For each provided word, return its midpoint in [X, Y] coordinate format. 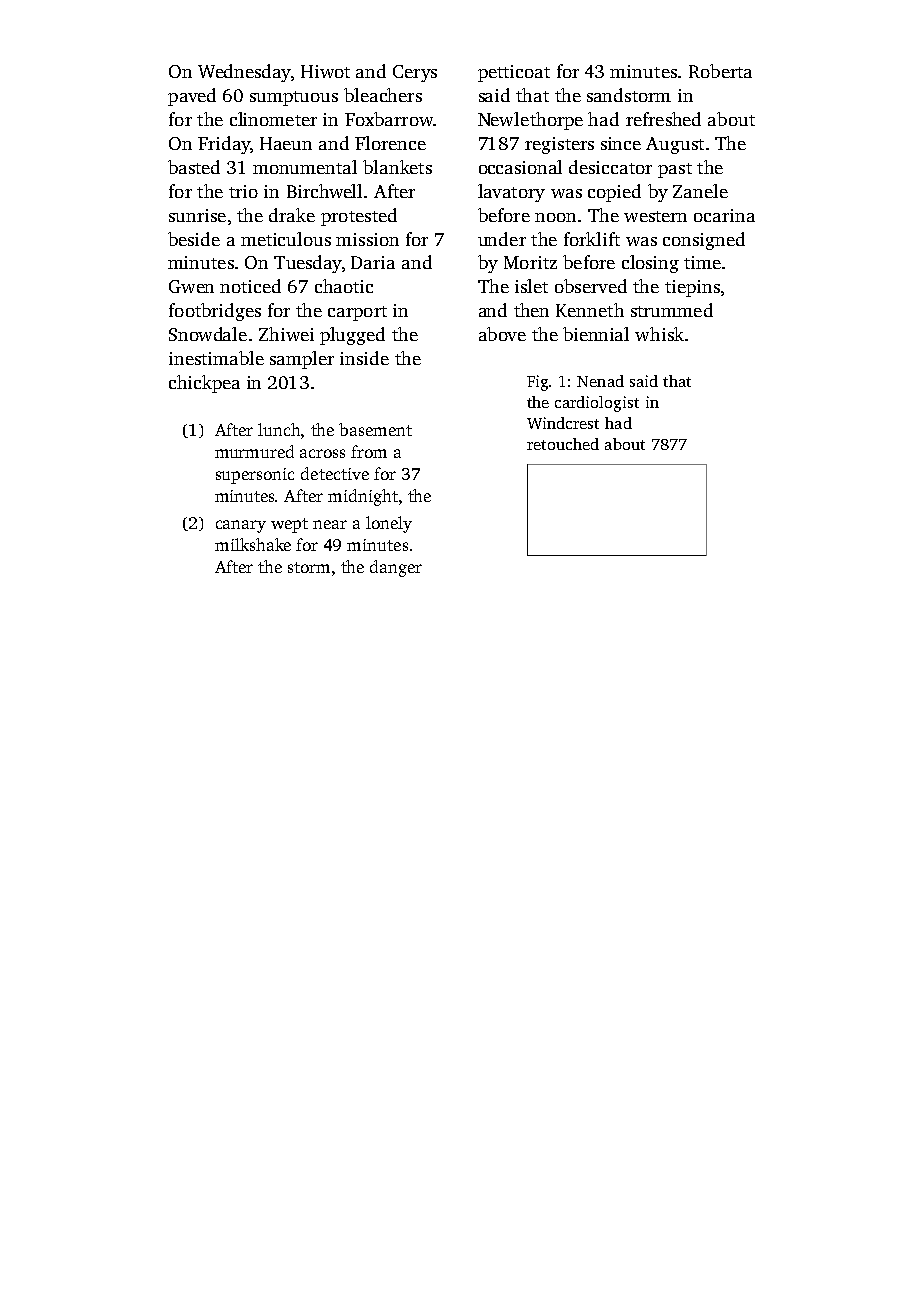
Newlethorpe [530, 121]
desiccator [610, 167]
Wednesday [244, 73]
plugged [352, 336]
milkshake [253, 544]
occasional [520, 167]
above [502, 334]
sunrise [197, 215]
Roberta [720, 71]
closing [650, 264]
